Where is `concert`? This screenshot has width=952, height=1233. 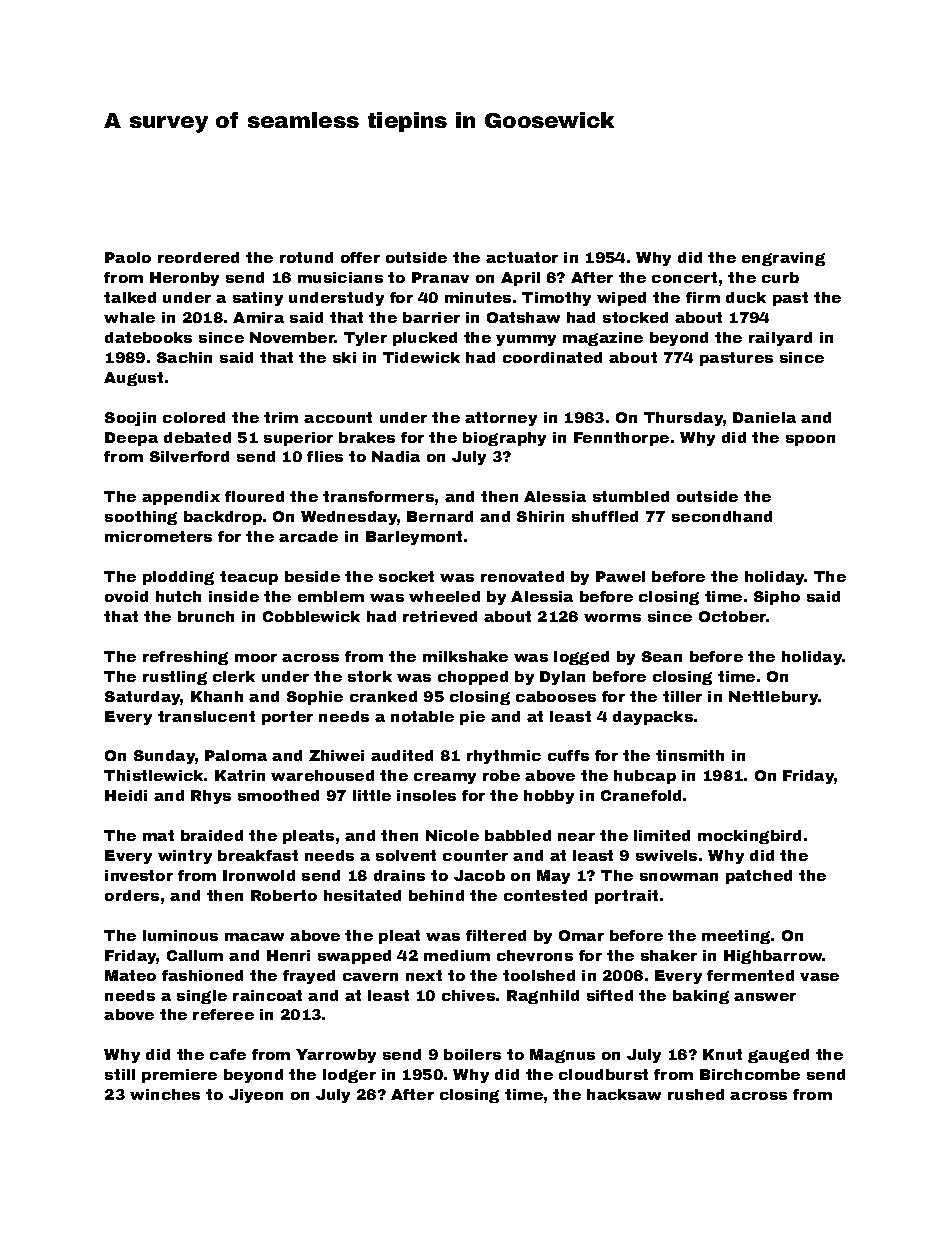 concert is located at coordinates (684, 277).
